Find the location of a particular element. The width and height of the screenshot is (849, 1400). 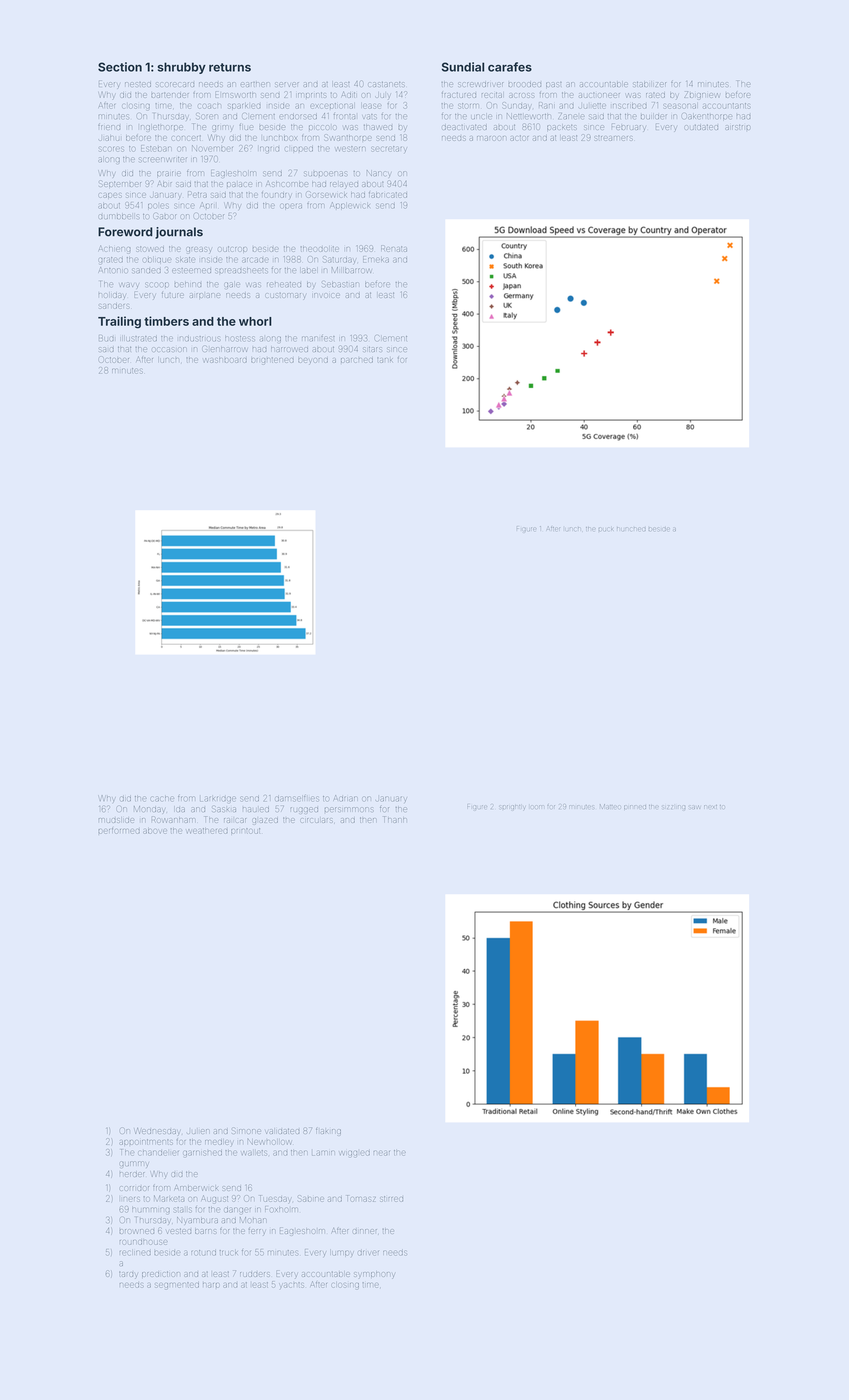

Renata is located at coordinates (394, 248).
